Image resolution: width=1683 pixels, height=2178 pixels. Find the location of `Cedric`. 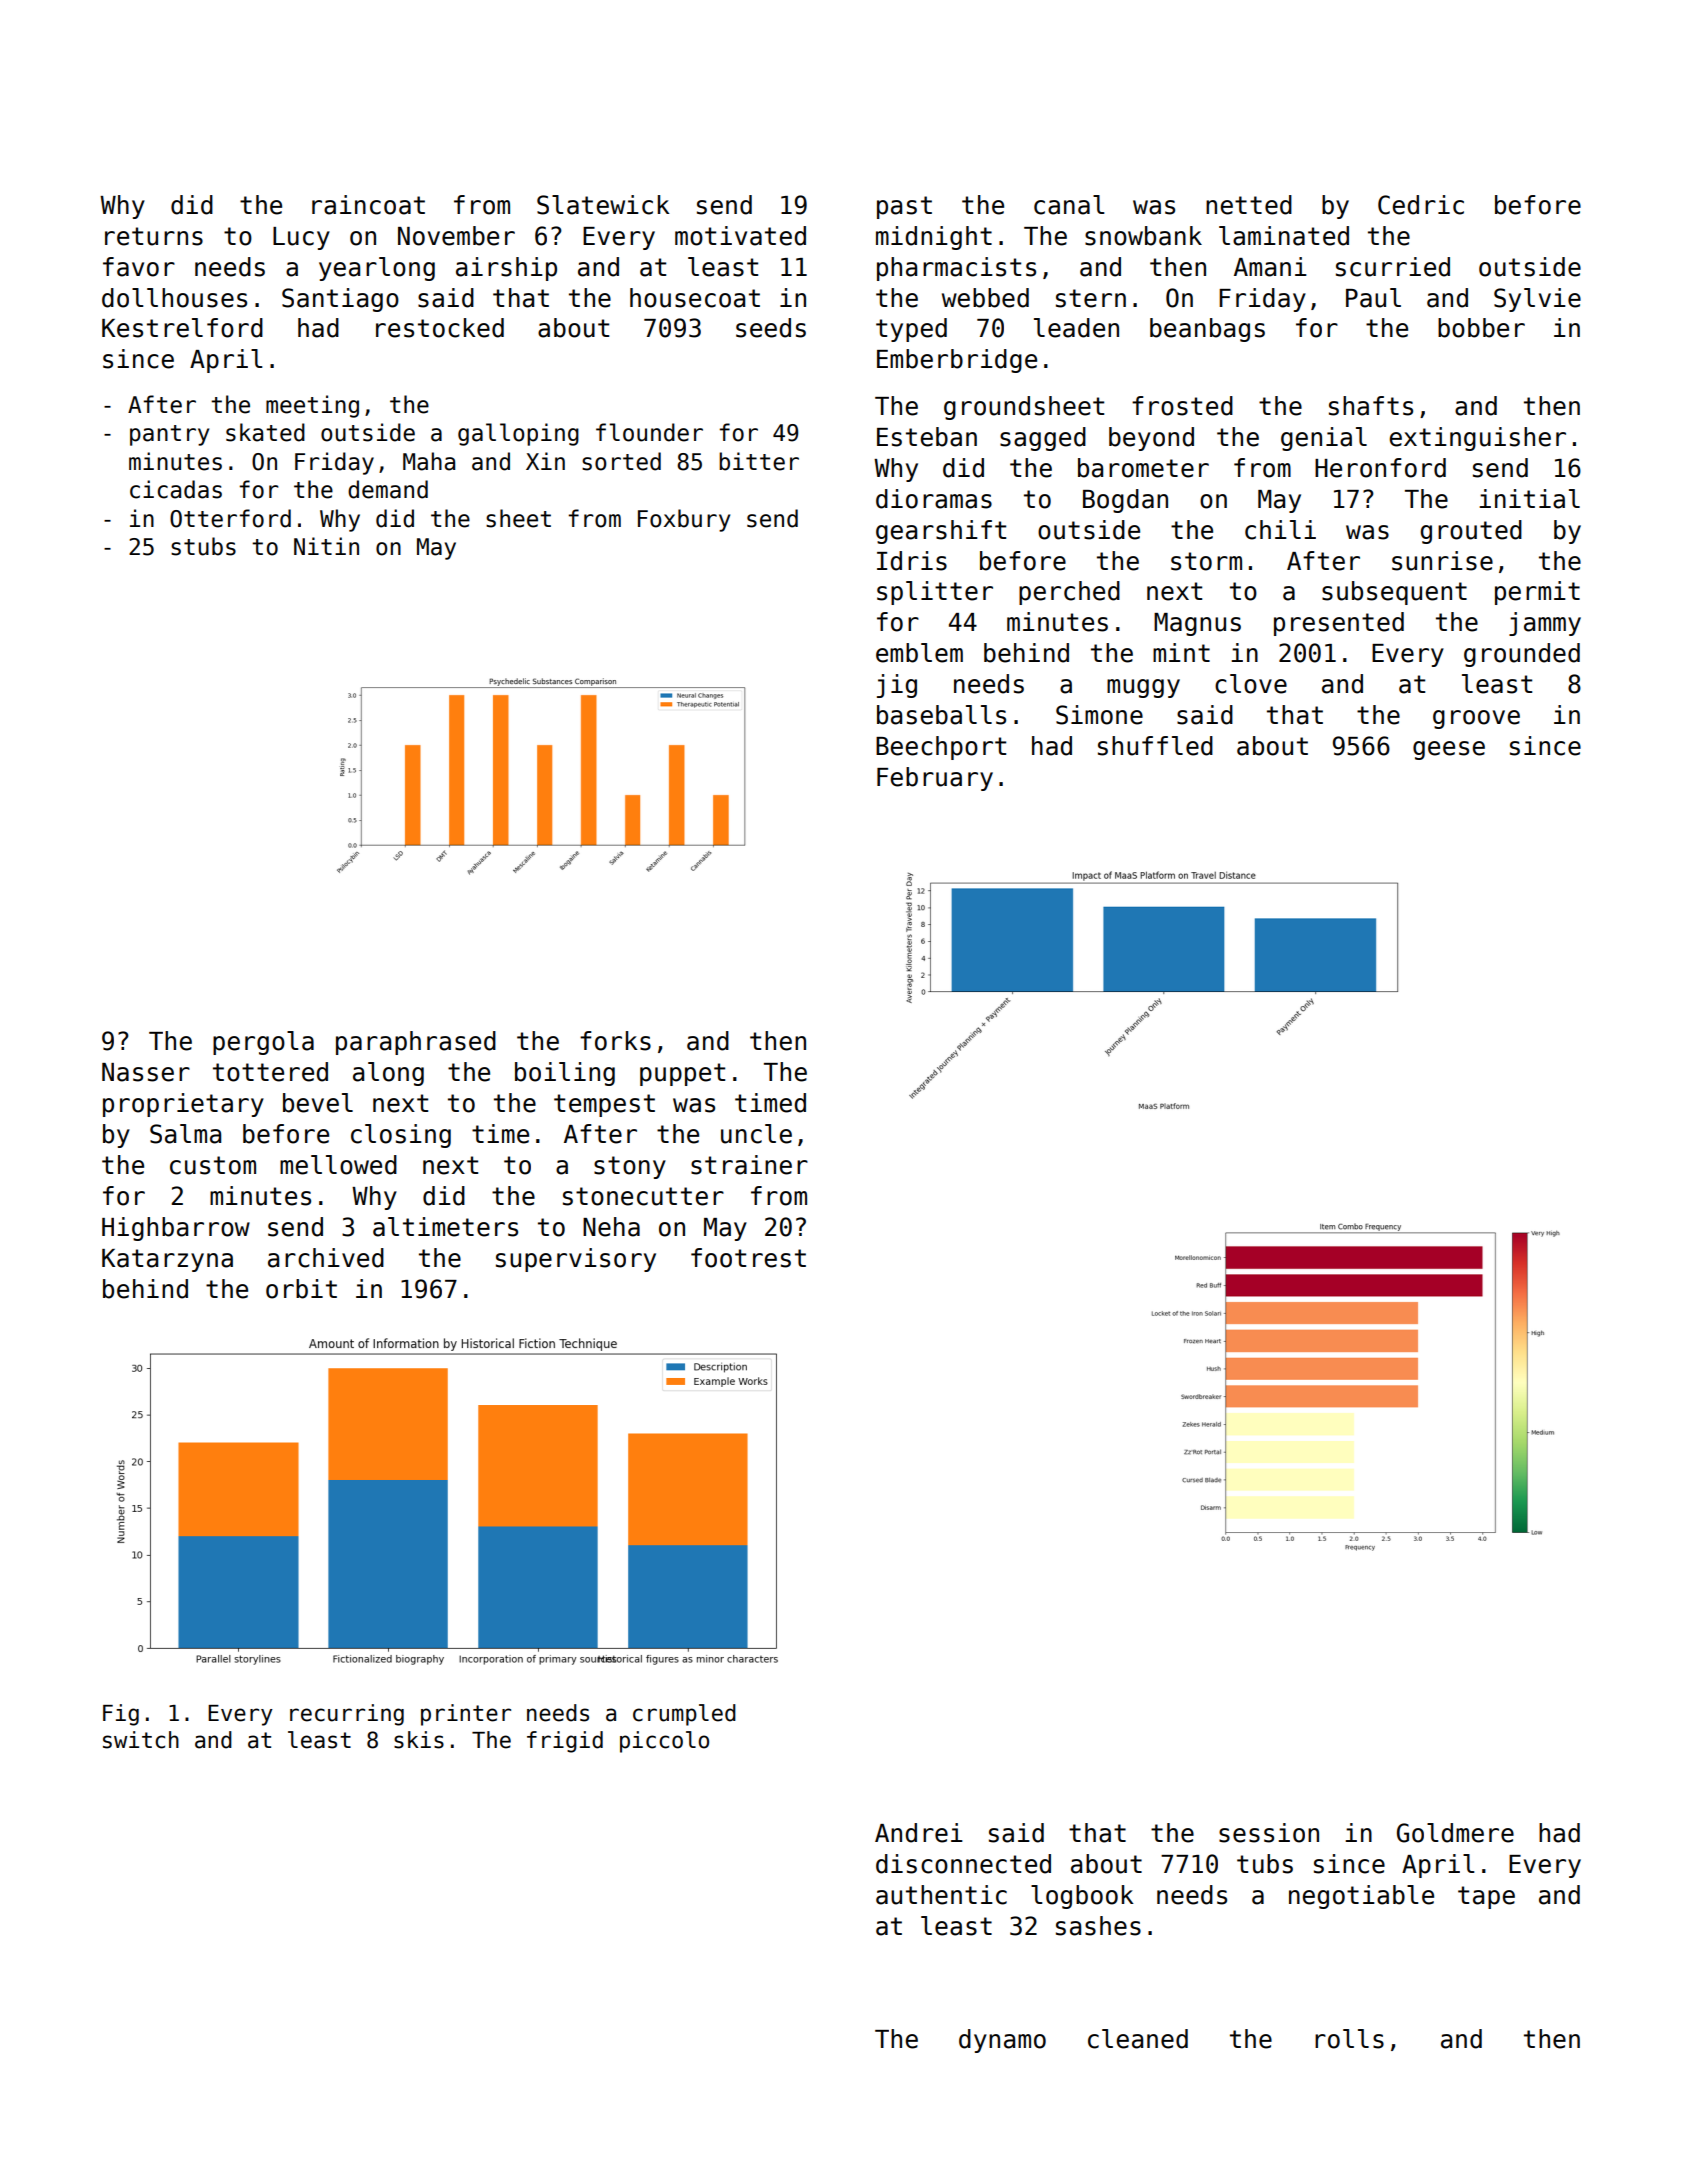

Cedric is located at coordinates (1421, 205).
